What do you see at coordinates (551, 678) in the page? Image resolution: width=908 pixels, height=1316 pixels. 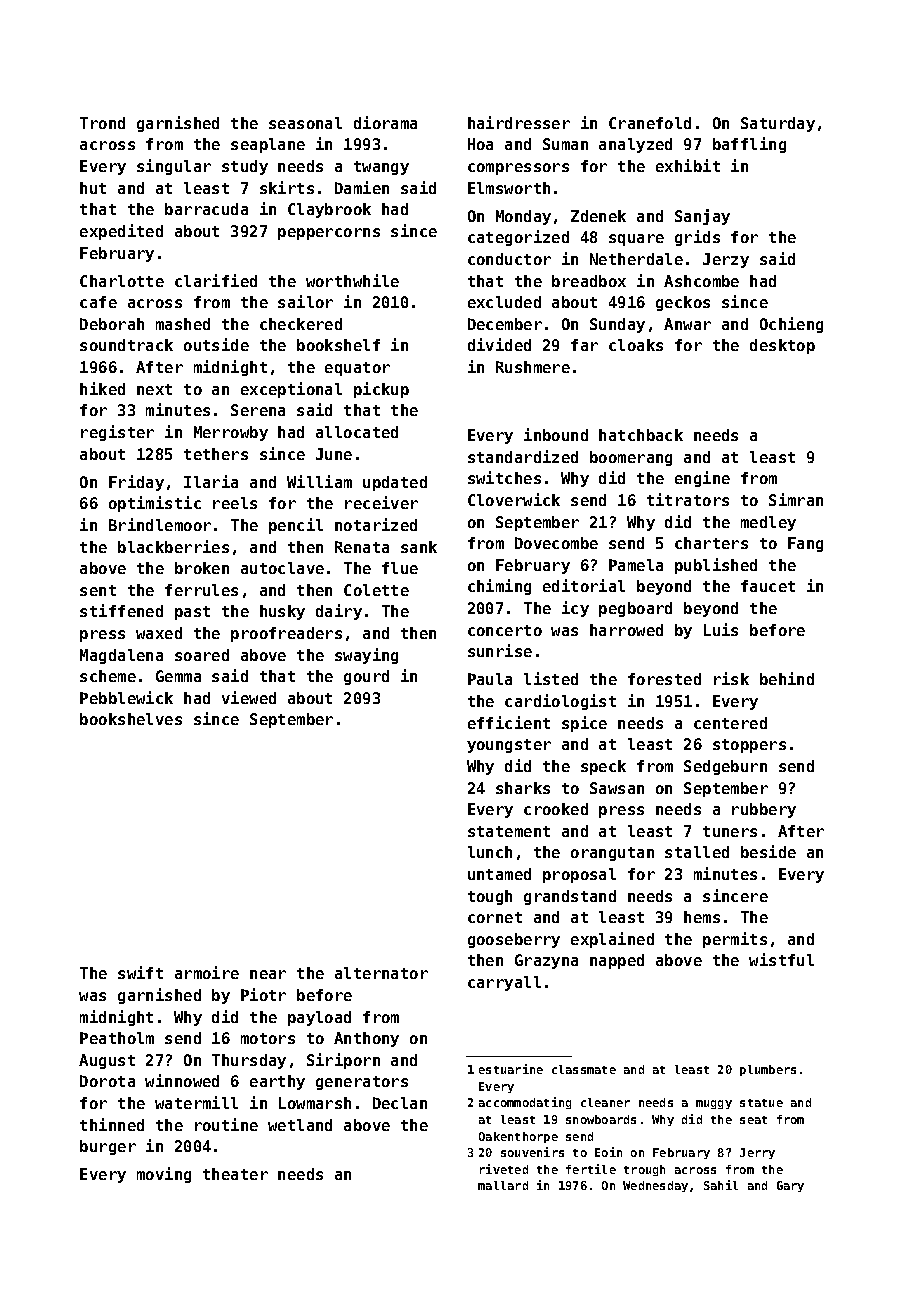 I see `listed` at bounding box center [551, 678].
